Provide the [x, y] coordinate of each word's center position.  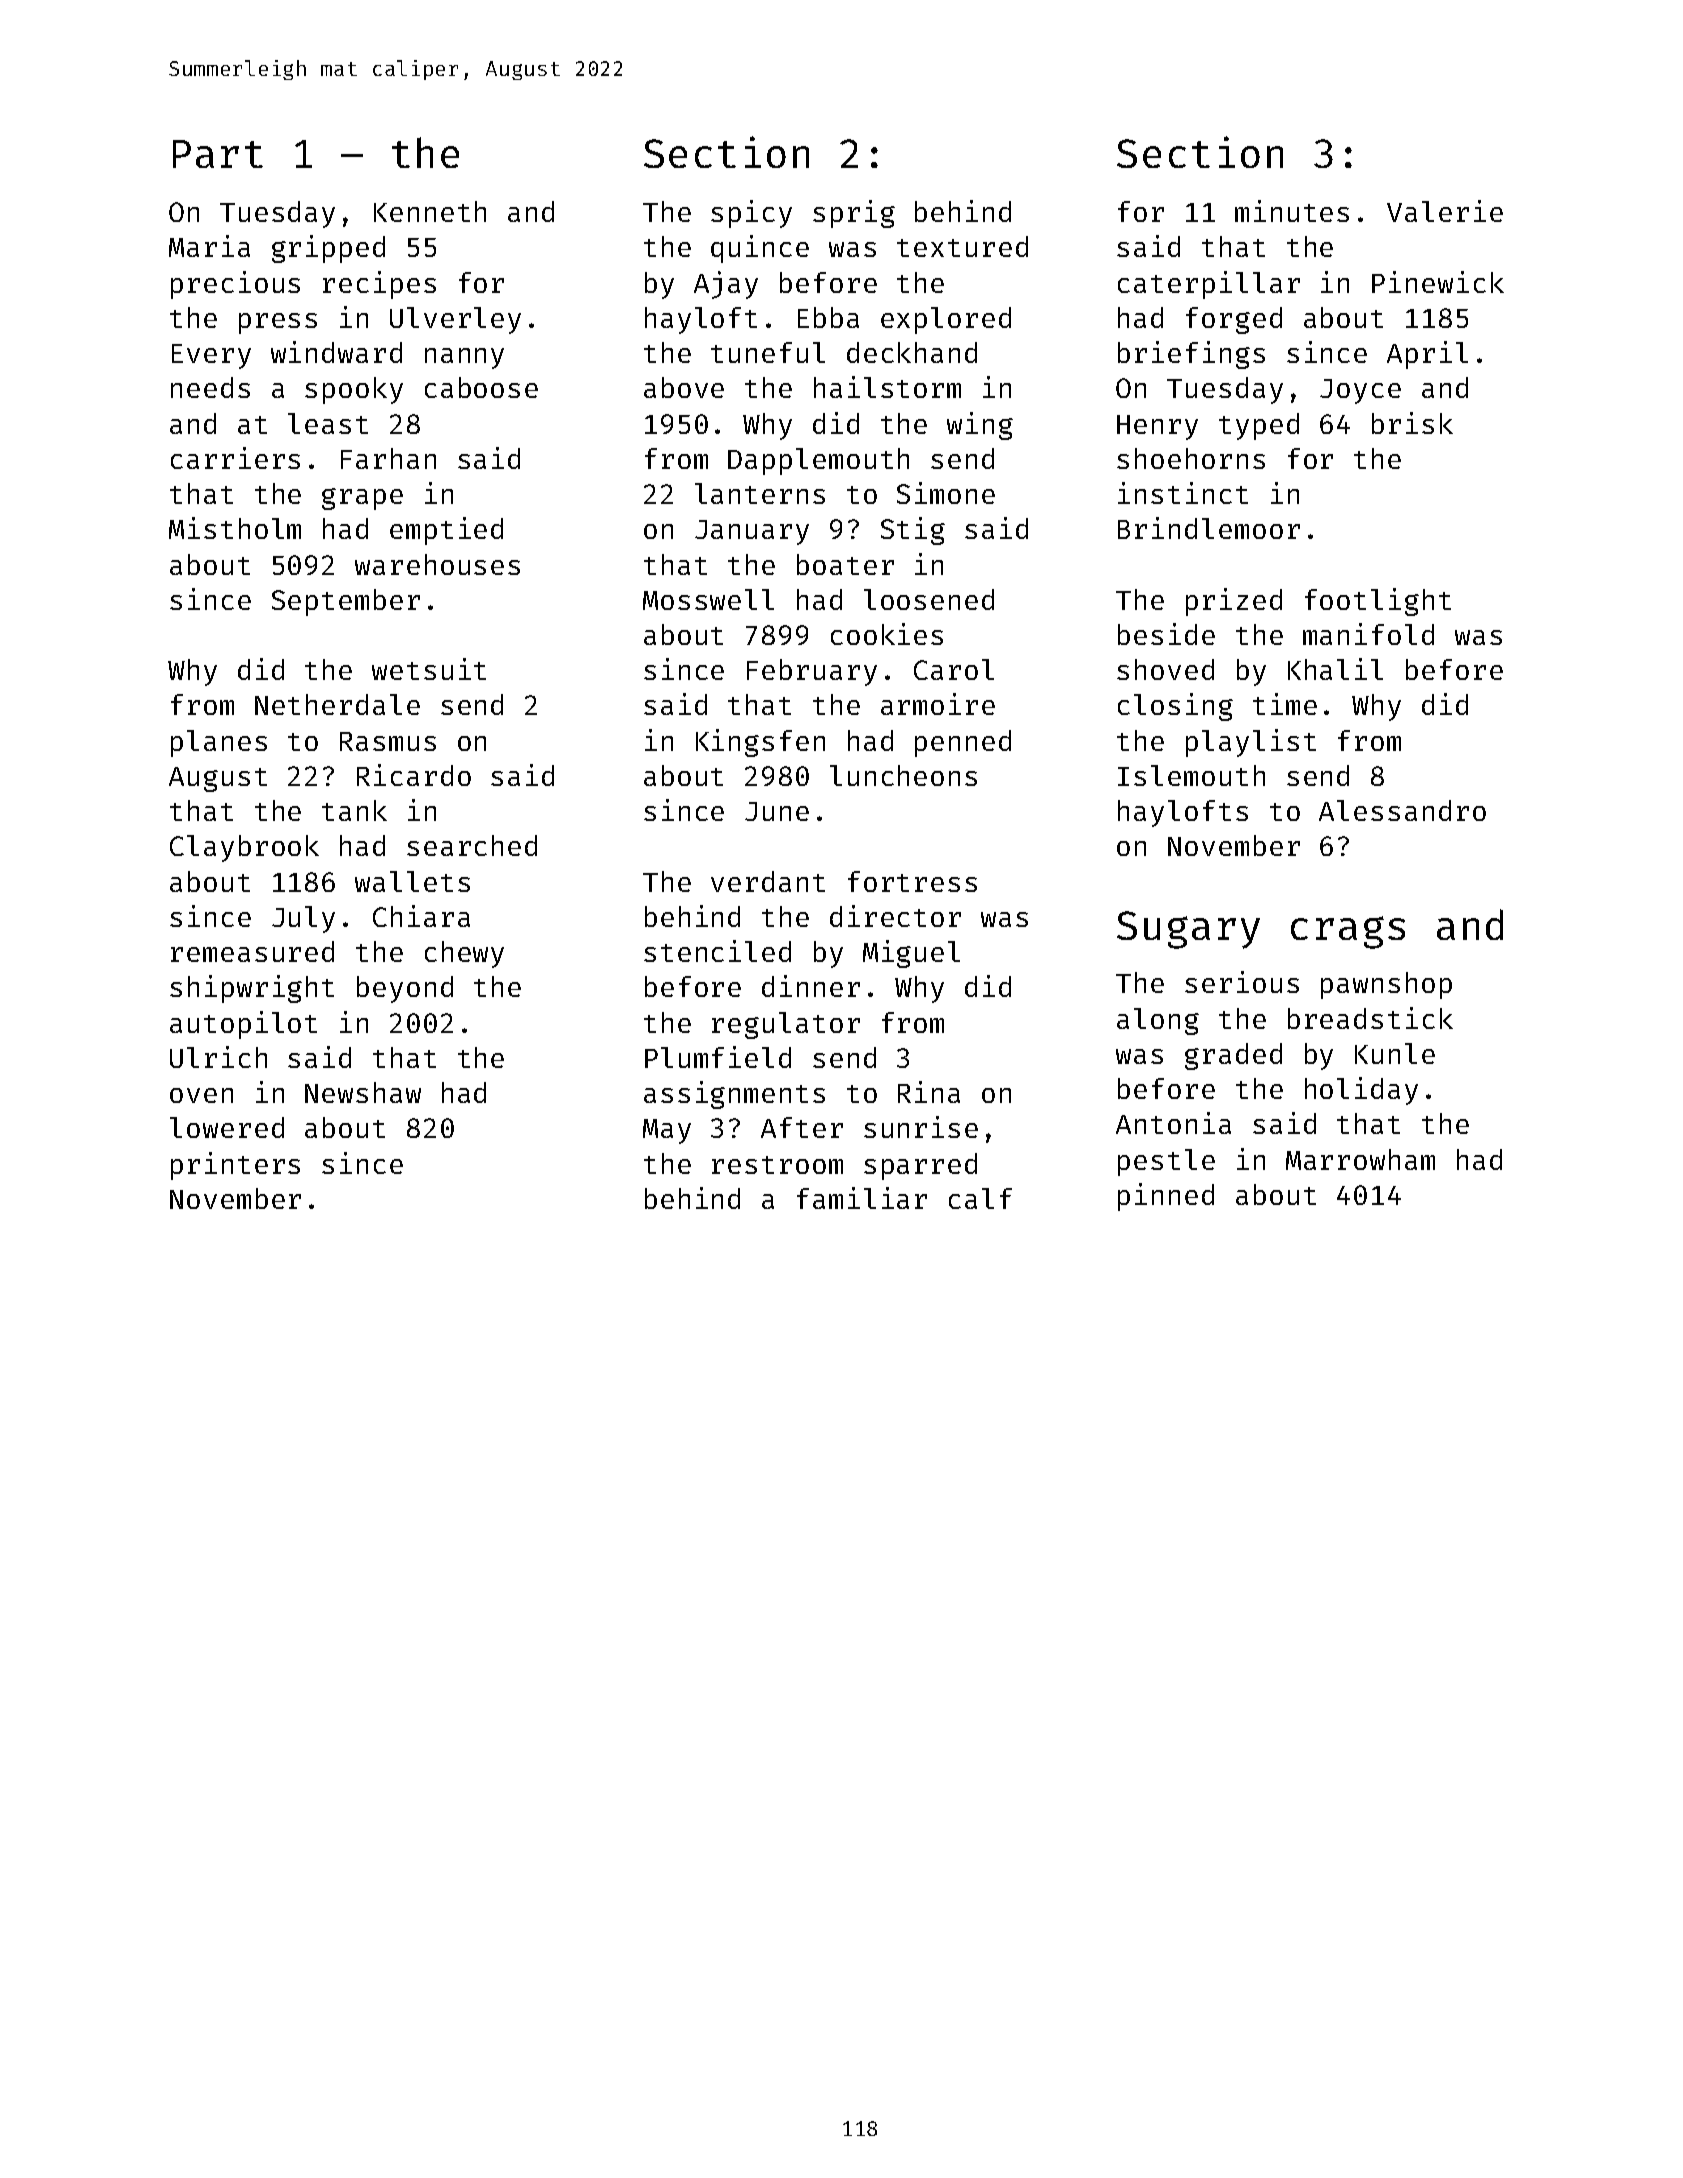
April [1427, 355]
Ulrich [218, 1057]
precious [235, 285]
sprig [854, 214]
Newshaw [363, 1092]
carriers [235, 458]
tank [354, 810]
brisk [1412, 423]
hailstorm [887, 387]
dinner [811, 986]
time [1285, 704]
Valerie [1445, 211]
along [1158, 1021]
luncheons [903, 775]
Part [218, 154]
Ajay [726, 285]
